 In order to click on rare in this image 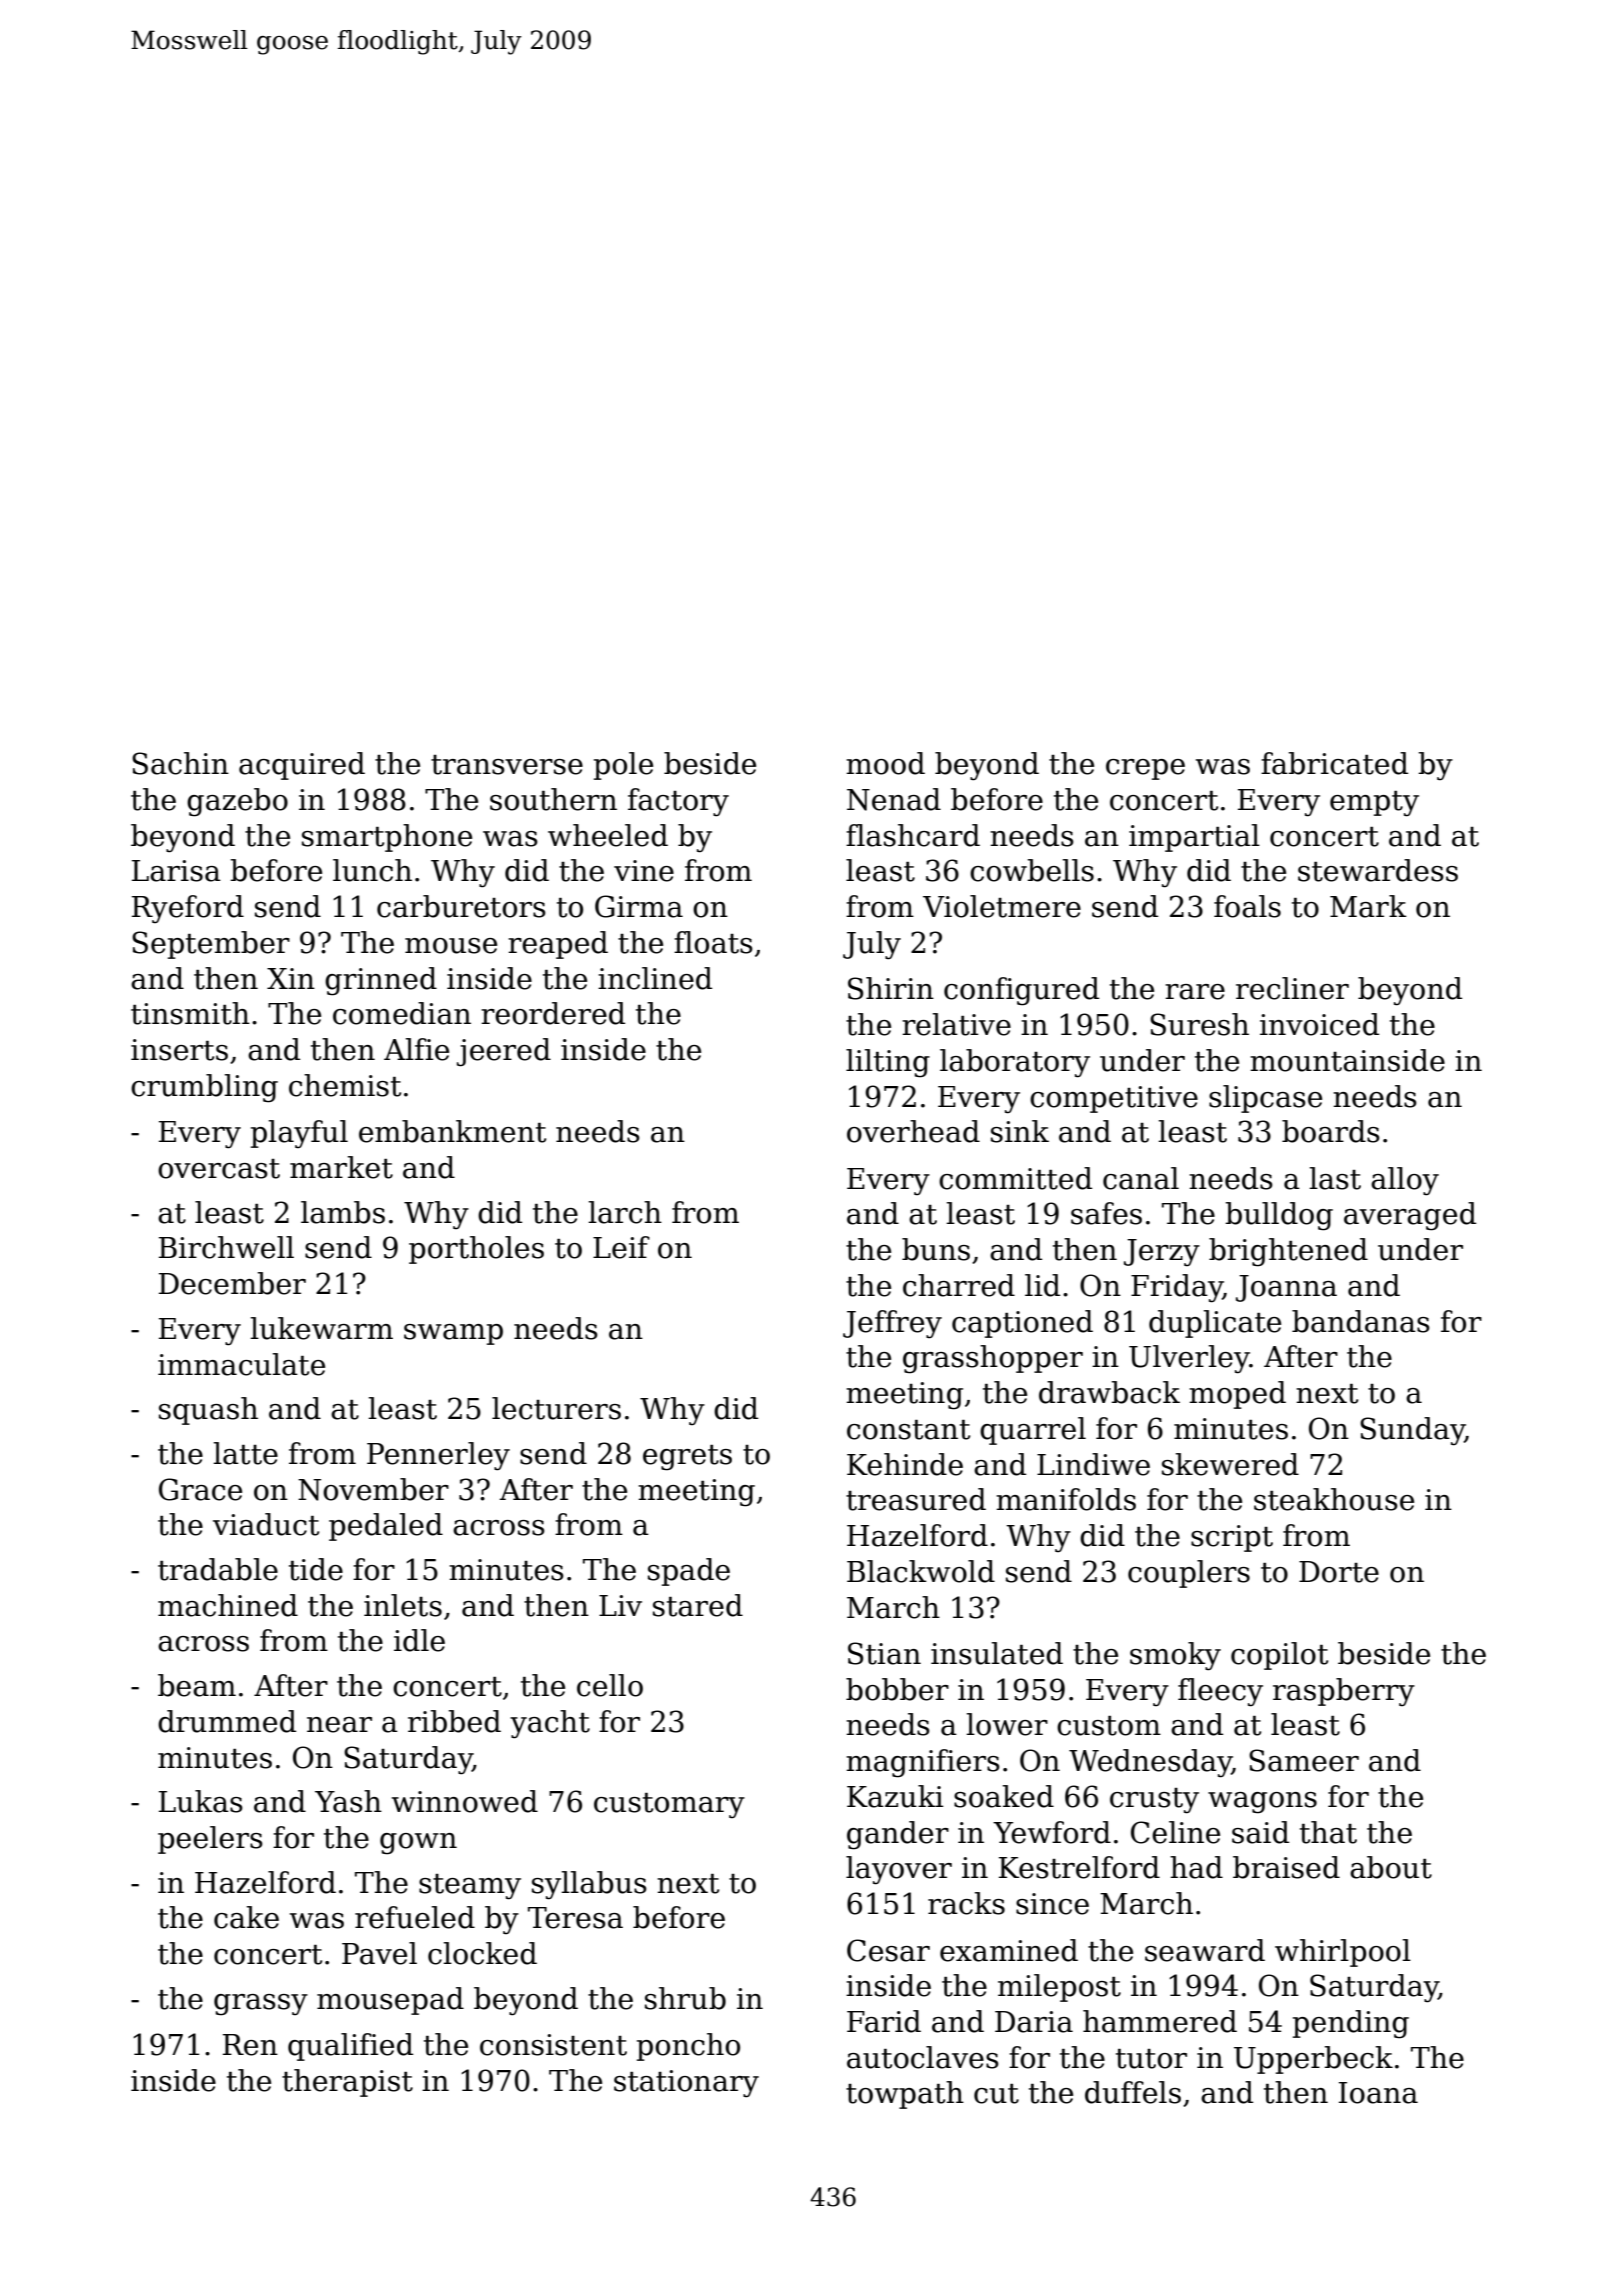, I will do `click(1195, 992)`.
